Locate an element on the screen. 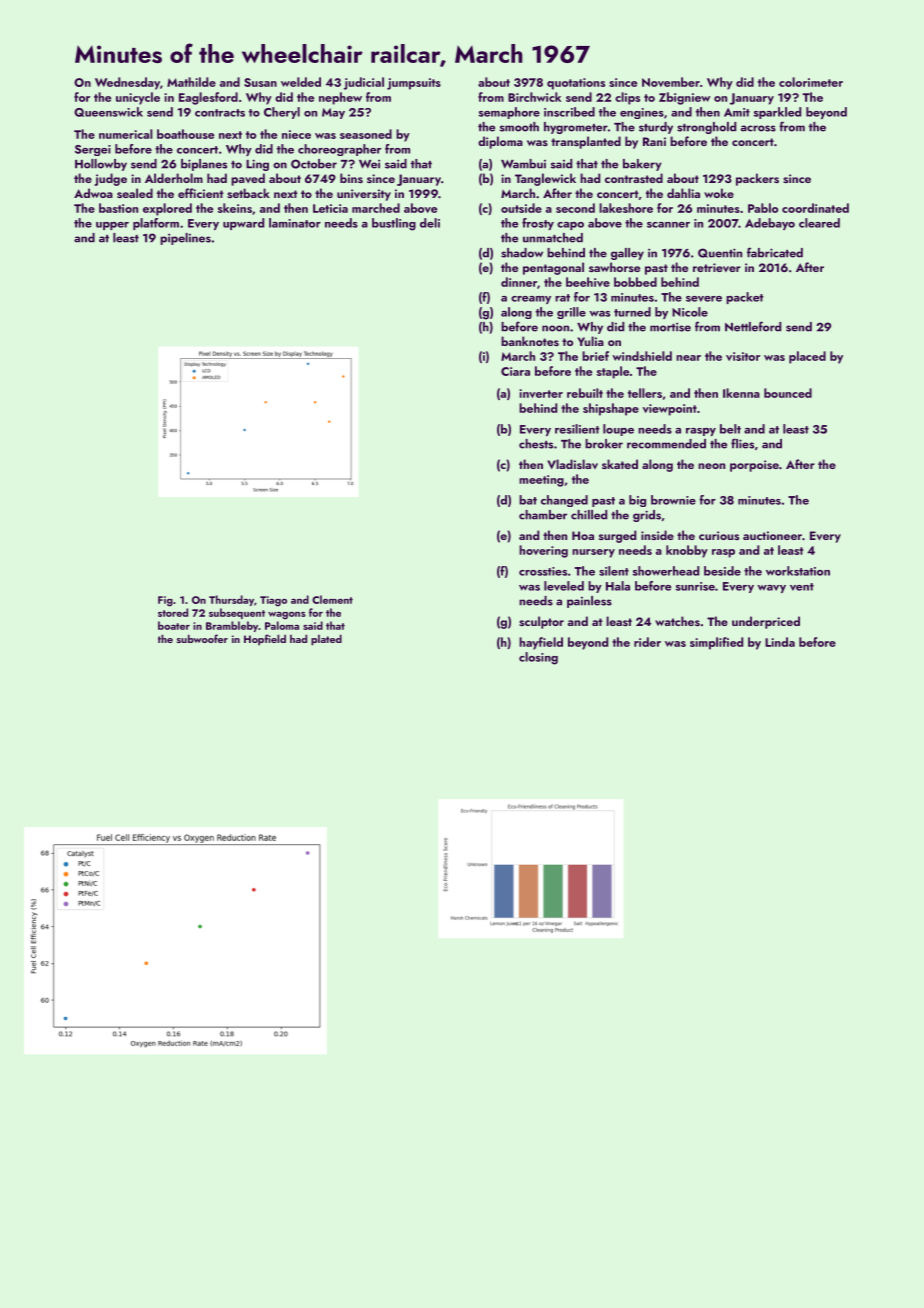 Image resolution: width=924 pixels, height=1308 pixels. inverter is located at coordinates (541, 393).
